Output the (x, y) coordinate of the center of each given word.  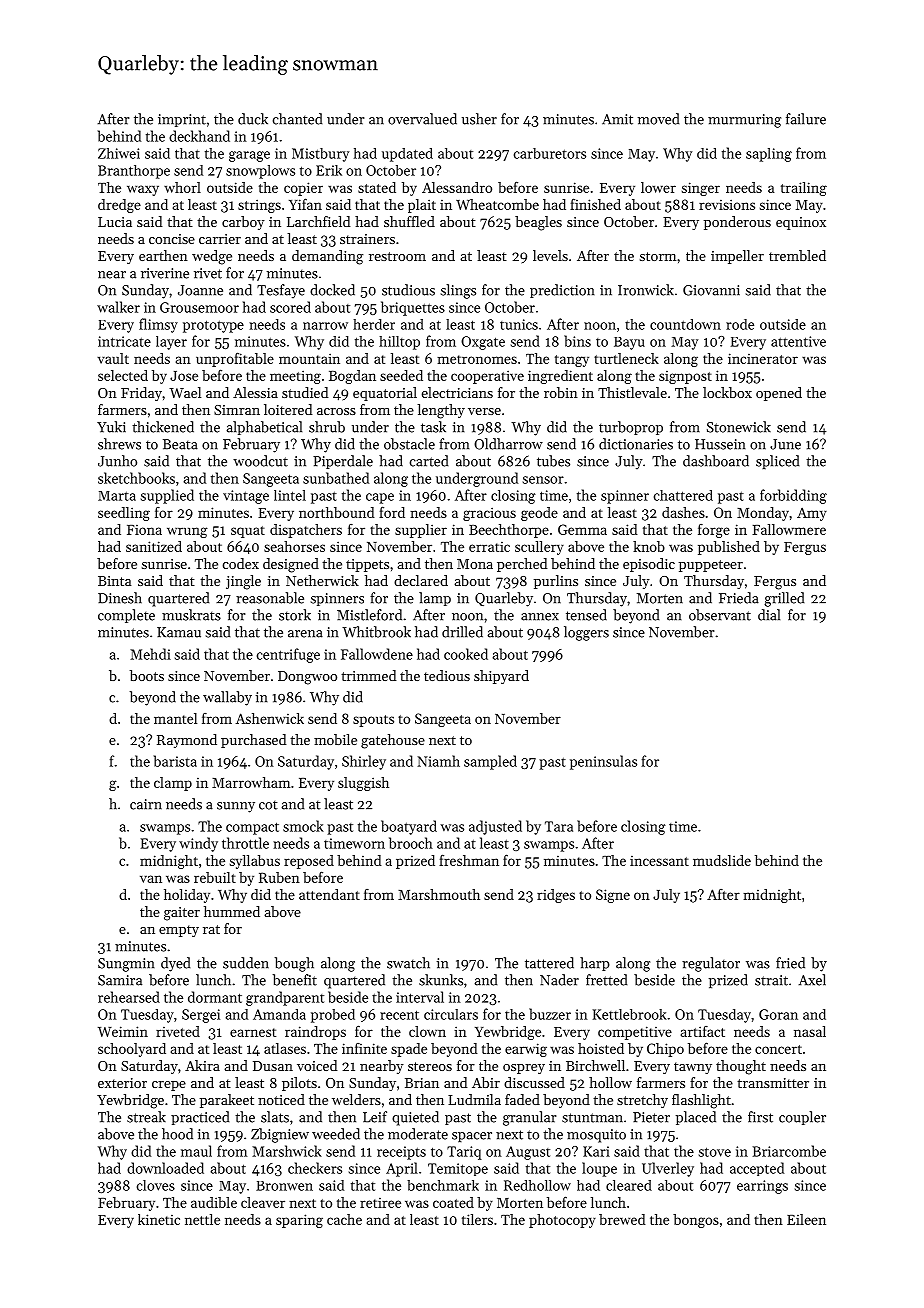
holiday (187, 896)
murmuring (744, 121)
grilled (784, 599)
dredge (119, 206)
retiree (380, 1203)
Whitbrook (376, 632)
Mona (475, 564)
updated (407, 155)
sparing (299, 1221)
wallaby (227, 698)
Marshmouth (439, 894)
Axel (812, 980)
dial (769, 615)
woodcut (260, 461)
